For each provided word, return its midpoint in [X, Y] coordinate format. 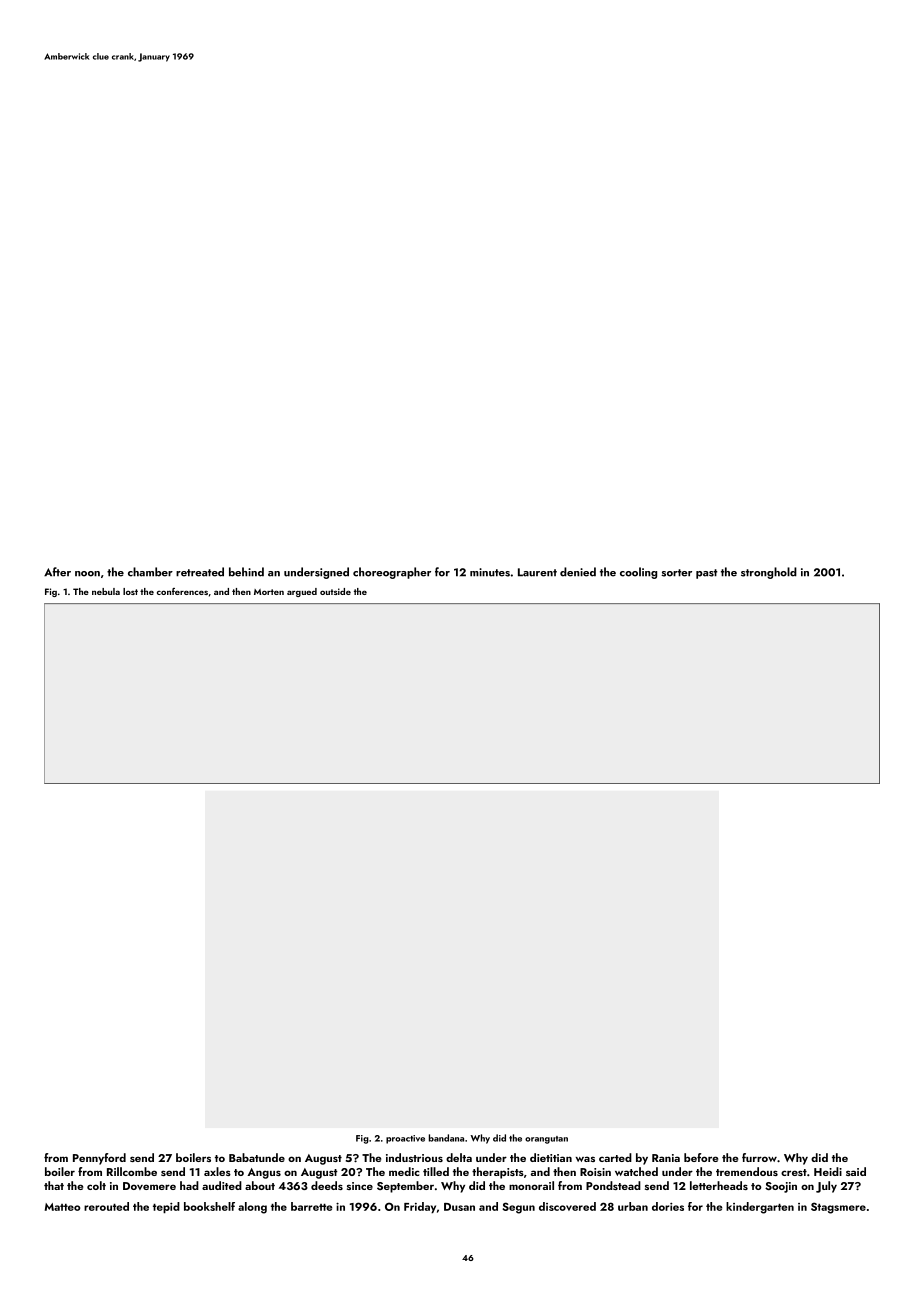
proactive [405, 1139]
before [701, 1157]
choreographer [392, 573]
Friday [420, 1207]
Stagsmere [838, 1208]
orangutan [546, 1140]
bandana [446, 1138]
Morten [269, 592]
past [707, 574]
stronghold [769, 573]
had [189, 1185]
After [57, 572]
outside [335, 591]
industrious [414, 1157]
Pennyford [99, 1159]
